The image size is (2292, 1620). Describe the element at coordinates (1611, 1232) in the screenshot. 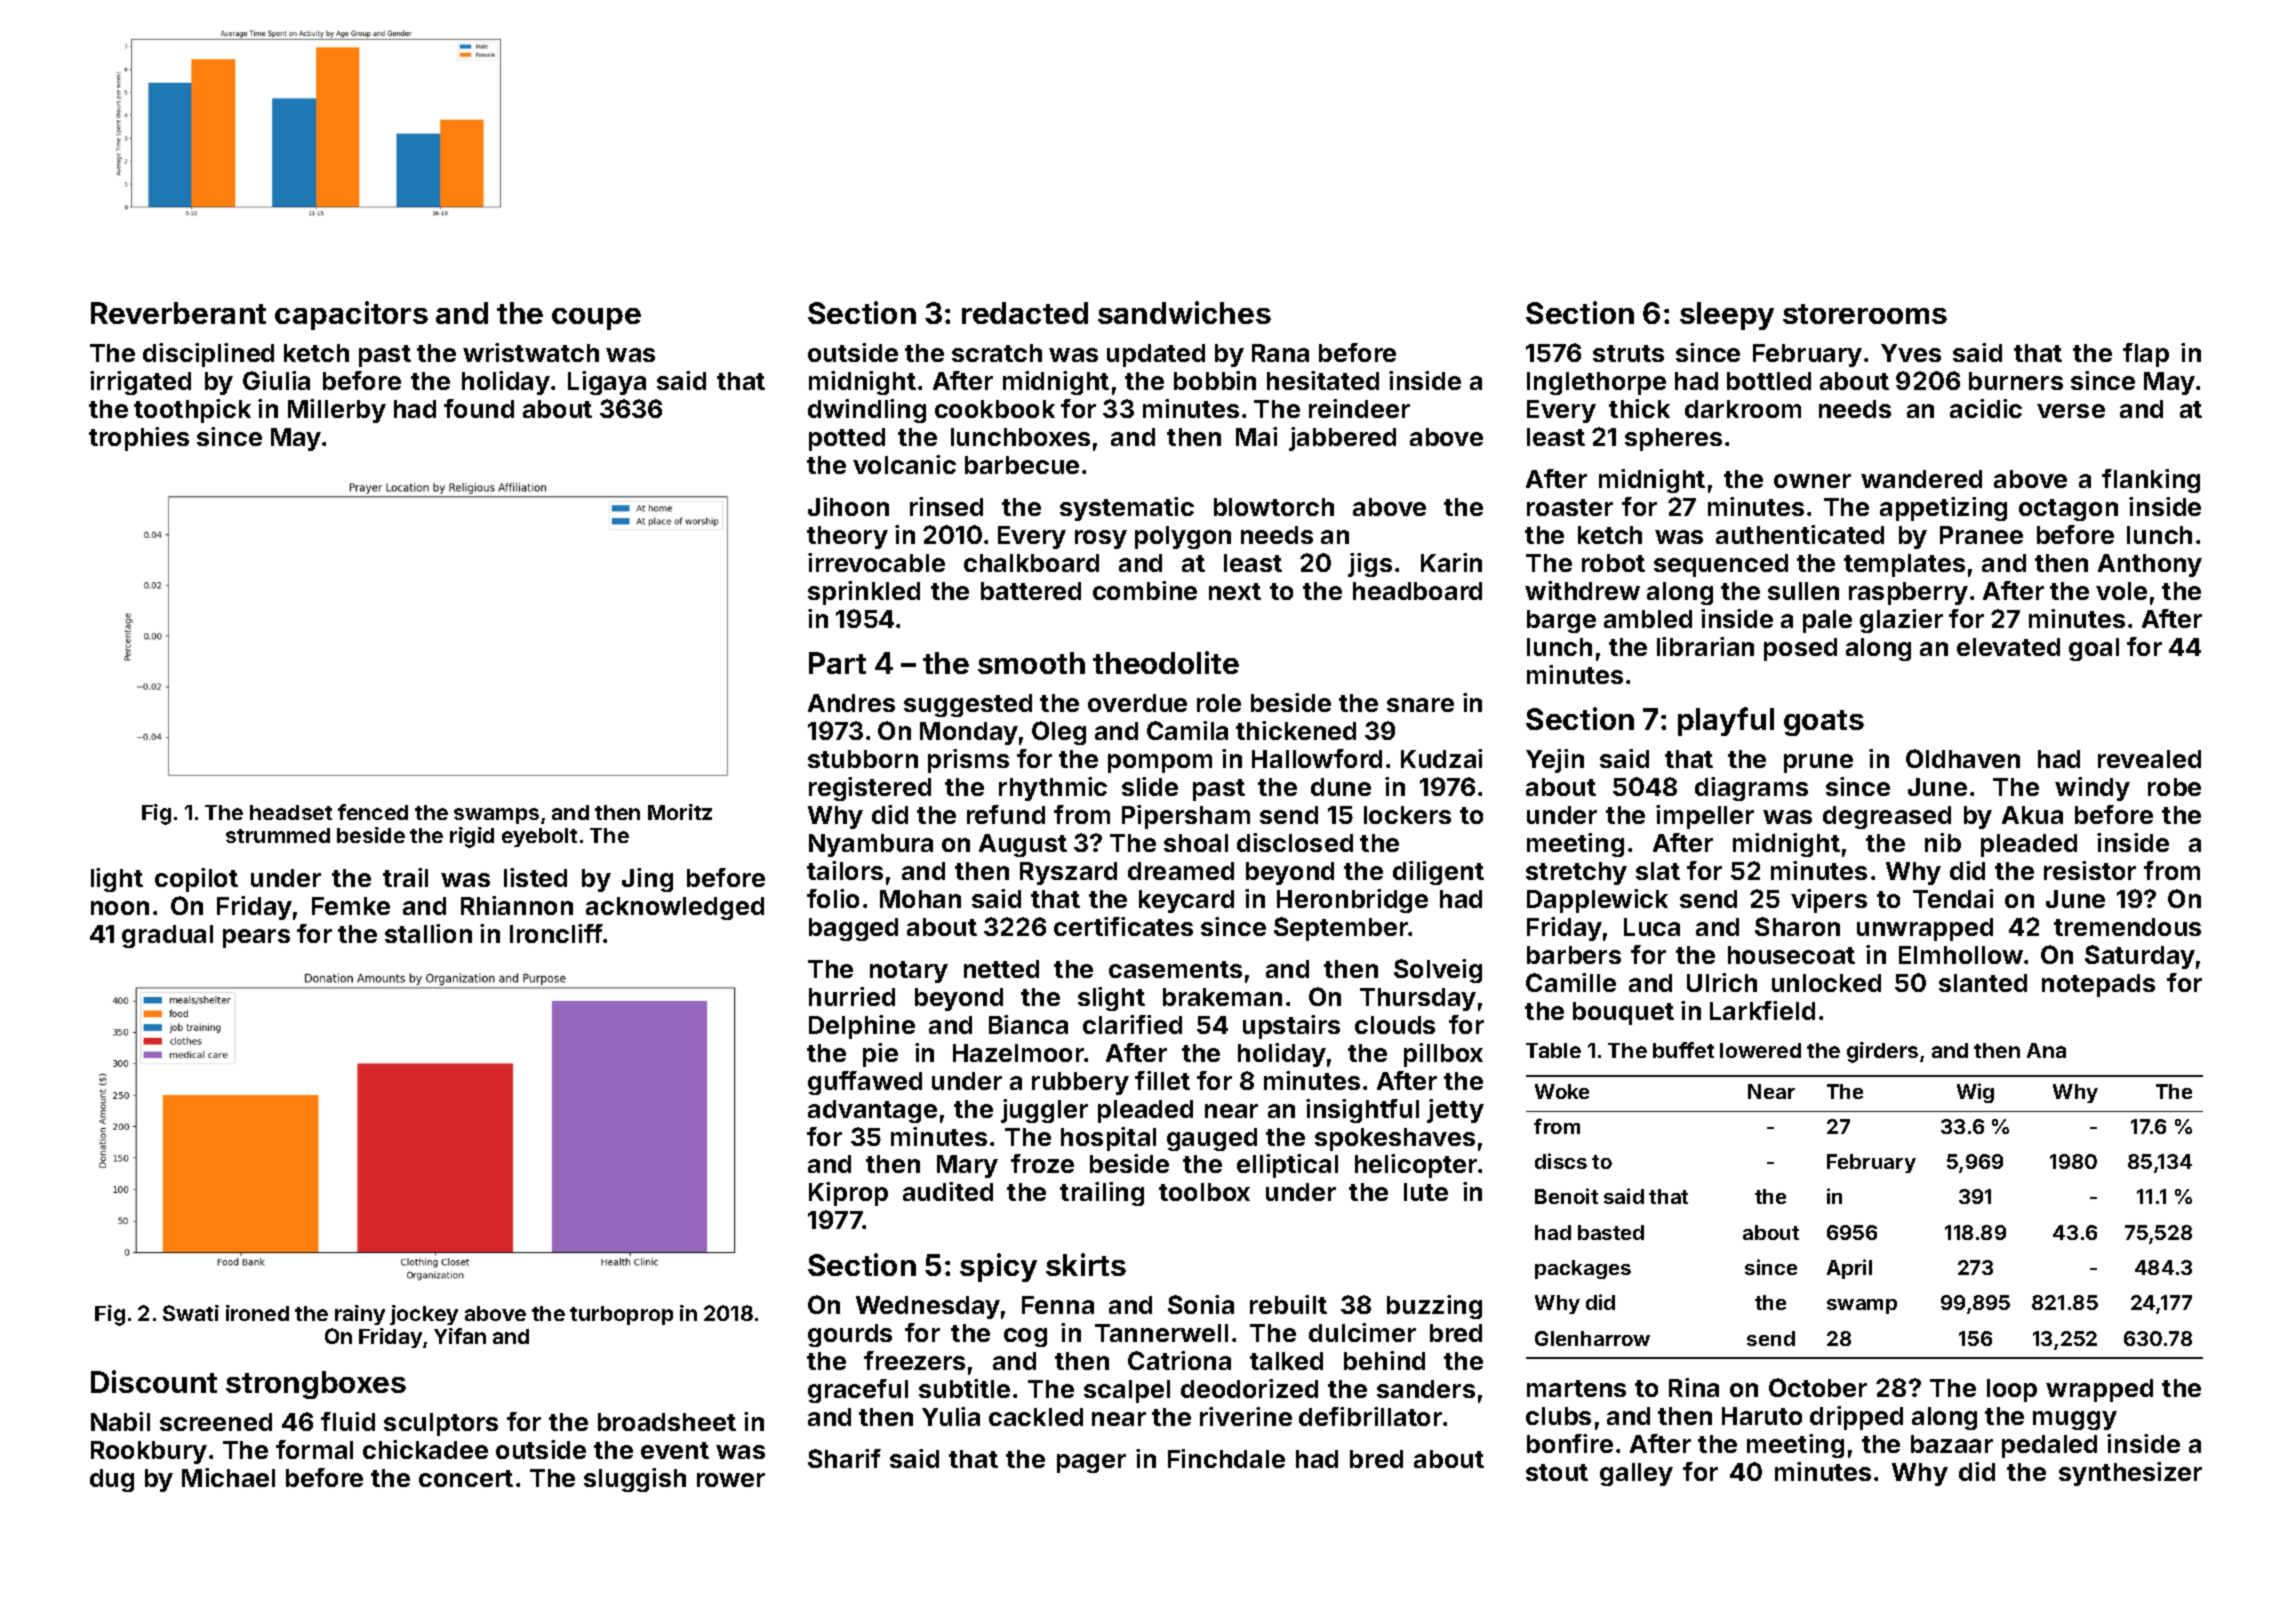

I see `basted` at that location.
